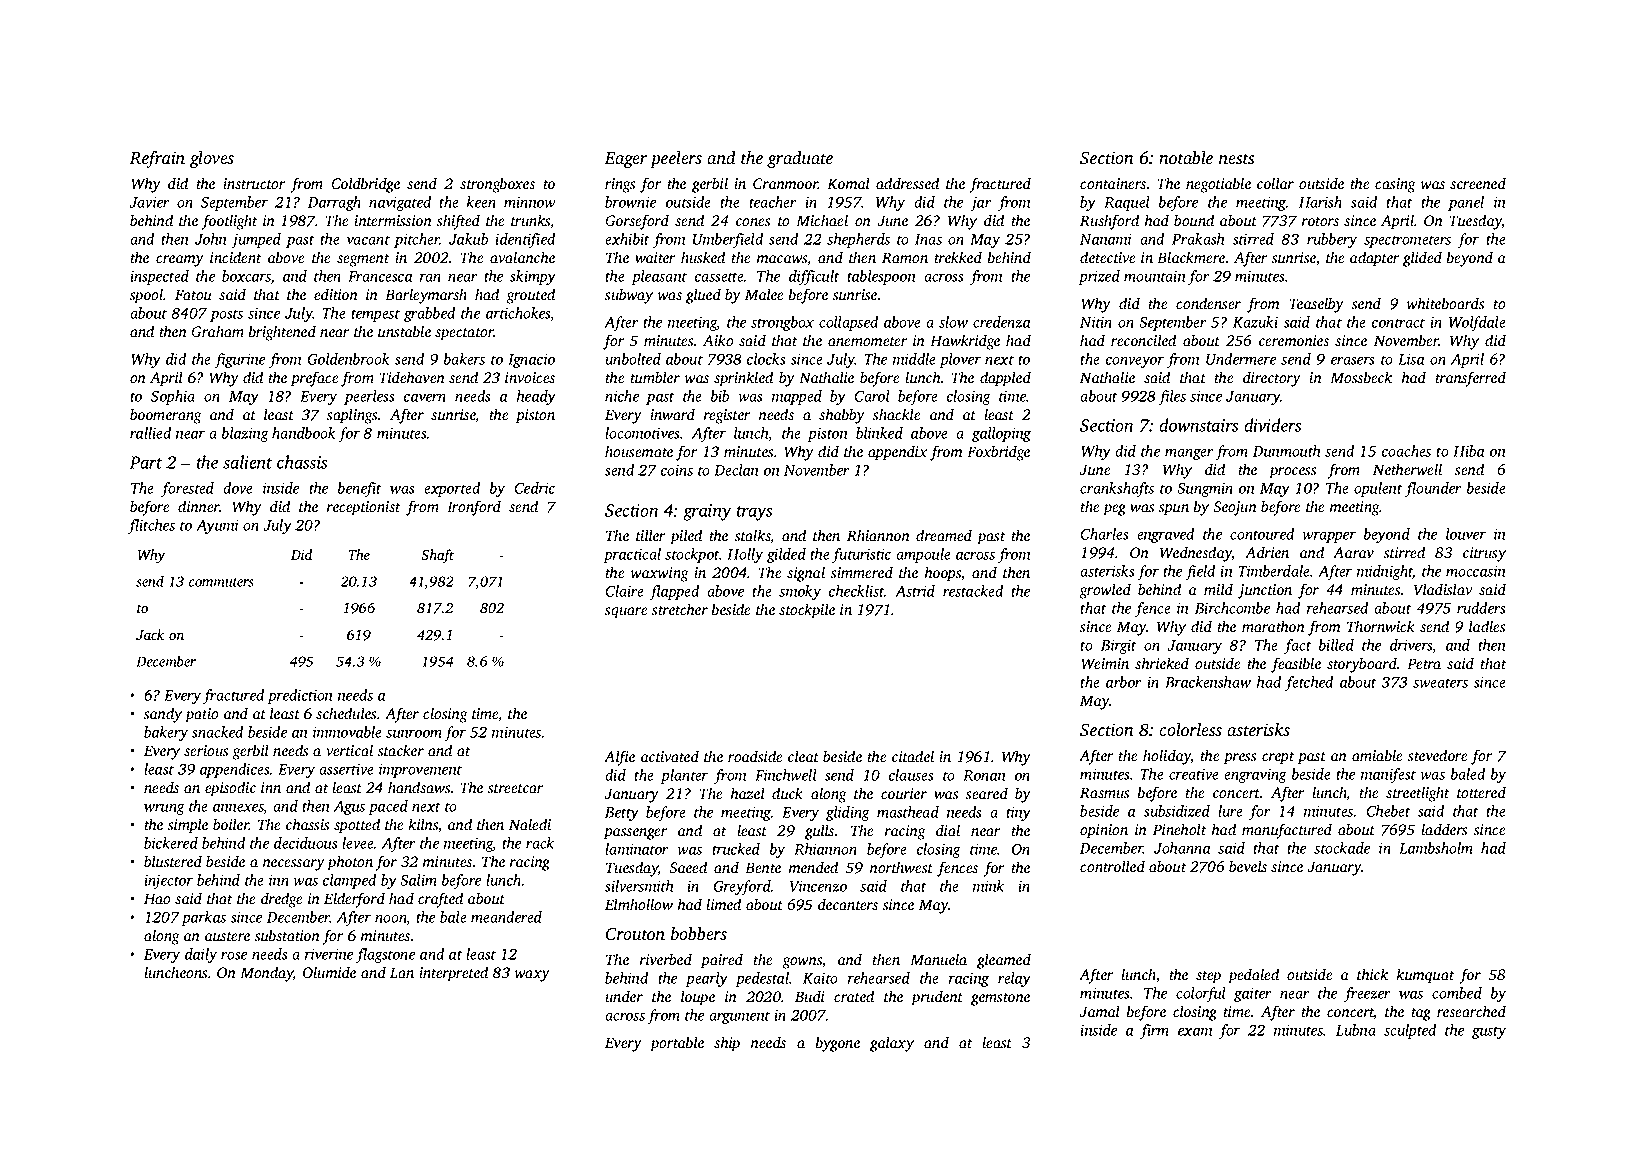  I want to click on mild, so click(1218, 589).
